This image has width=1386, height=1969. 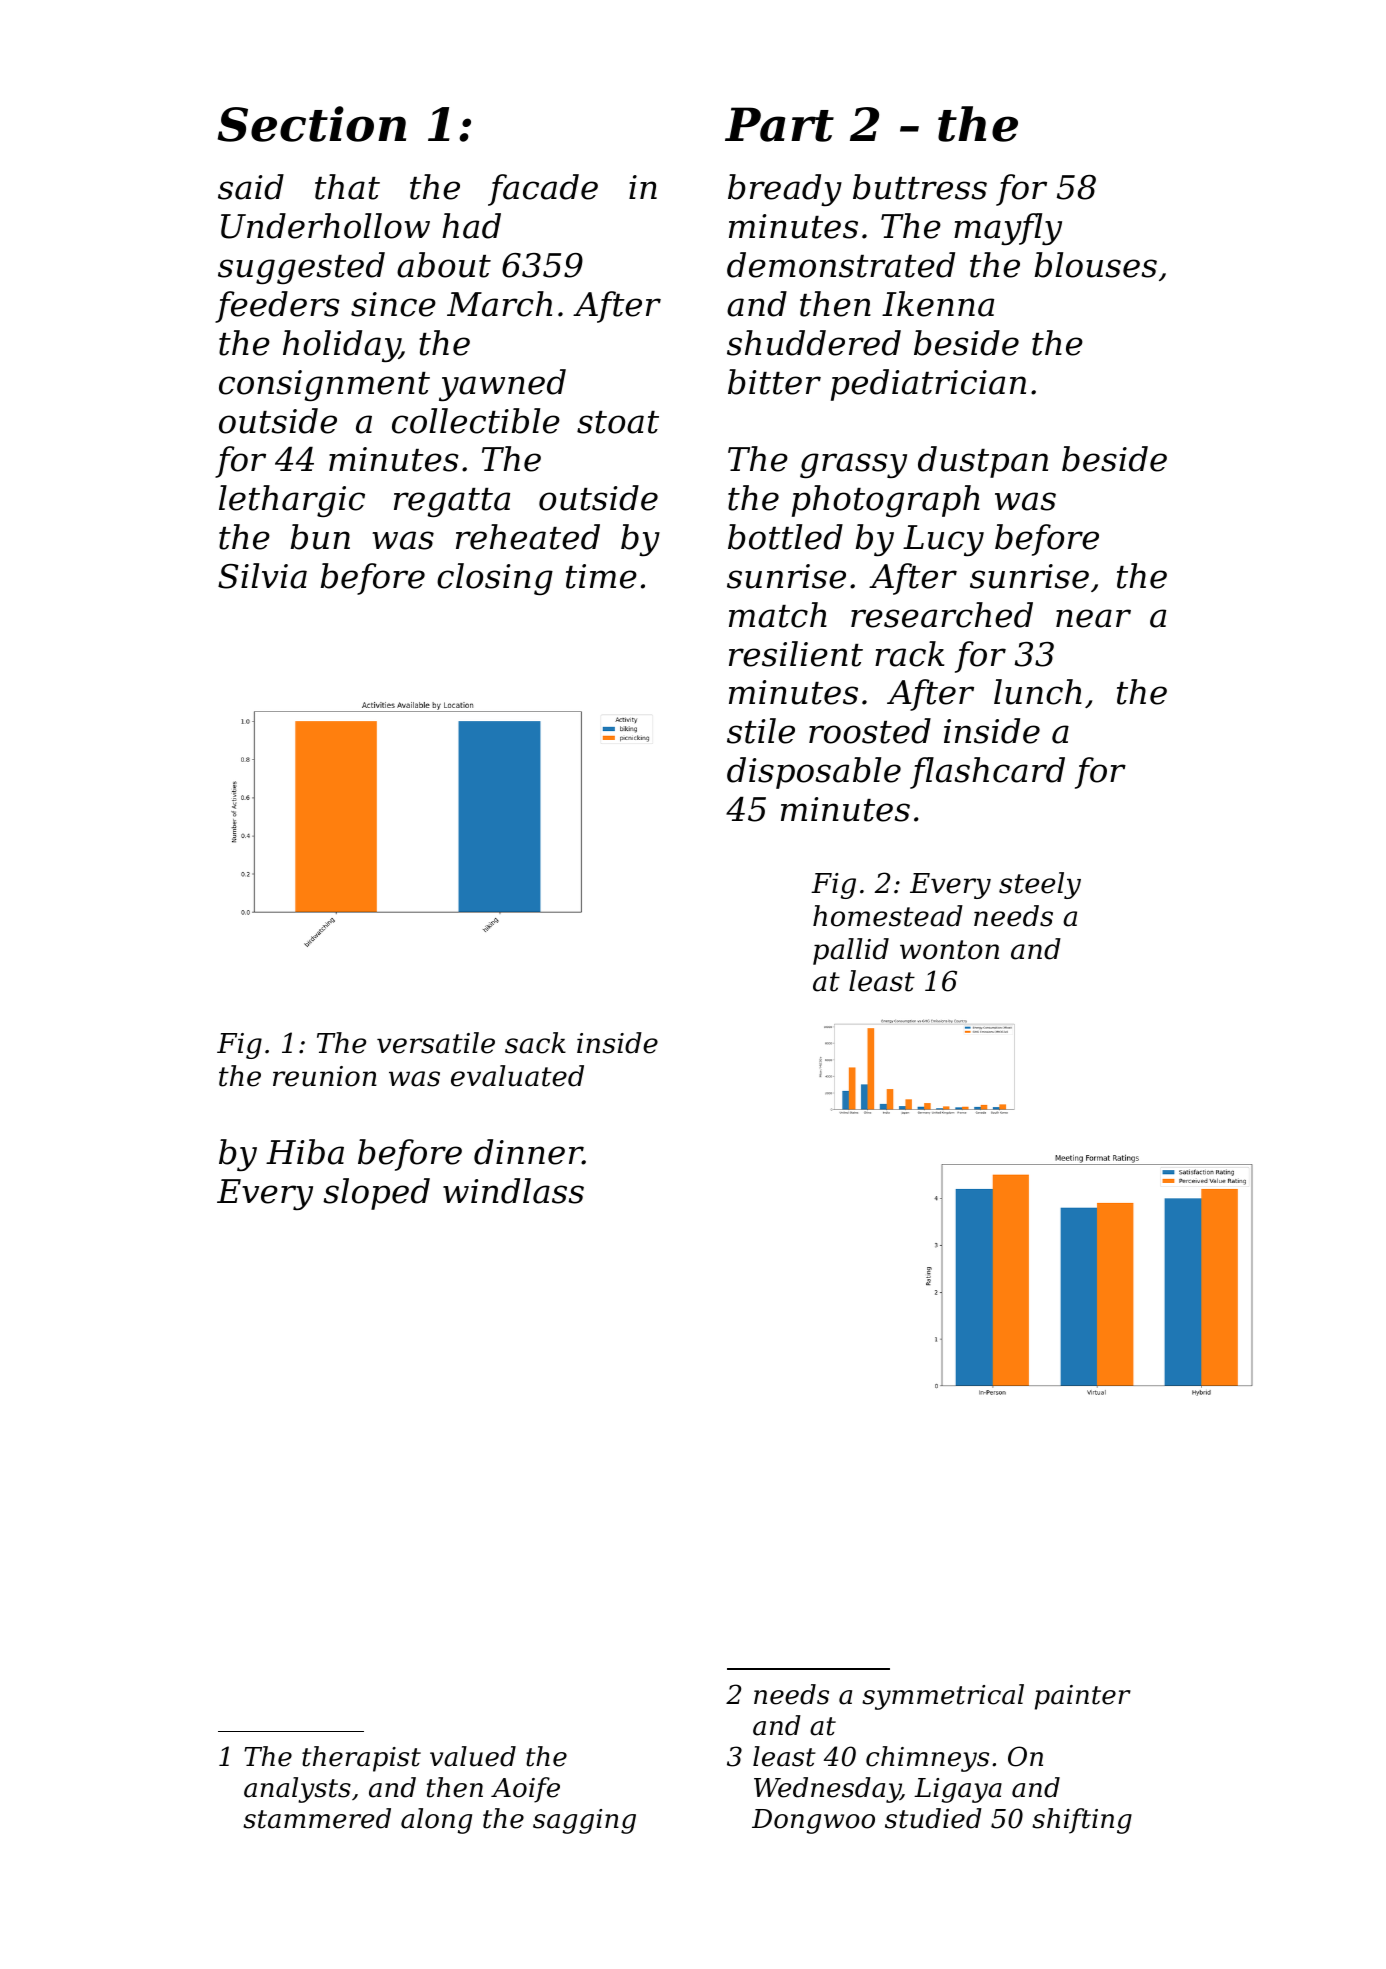 I want to click on Silvia, so click(x=262, y=576).
